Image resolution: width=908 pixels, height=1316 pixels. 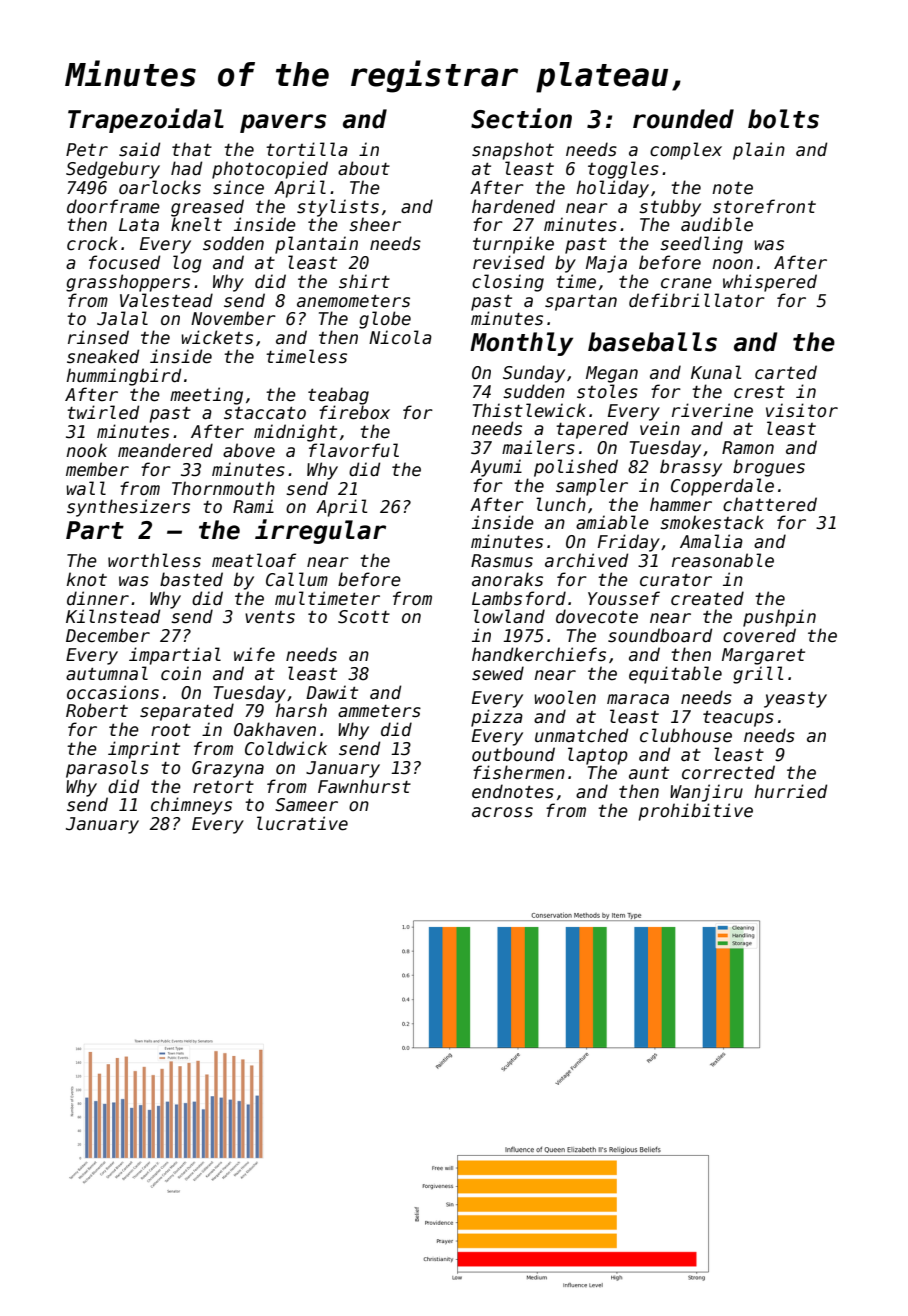 What do you see at coordinates (400, 337) in the screenshot?
I see `Nicola` at bounding box center [400, 337].
